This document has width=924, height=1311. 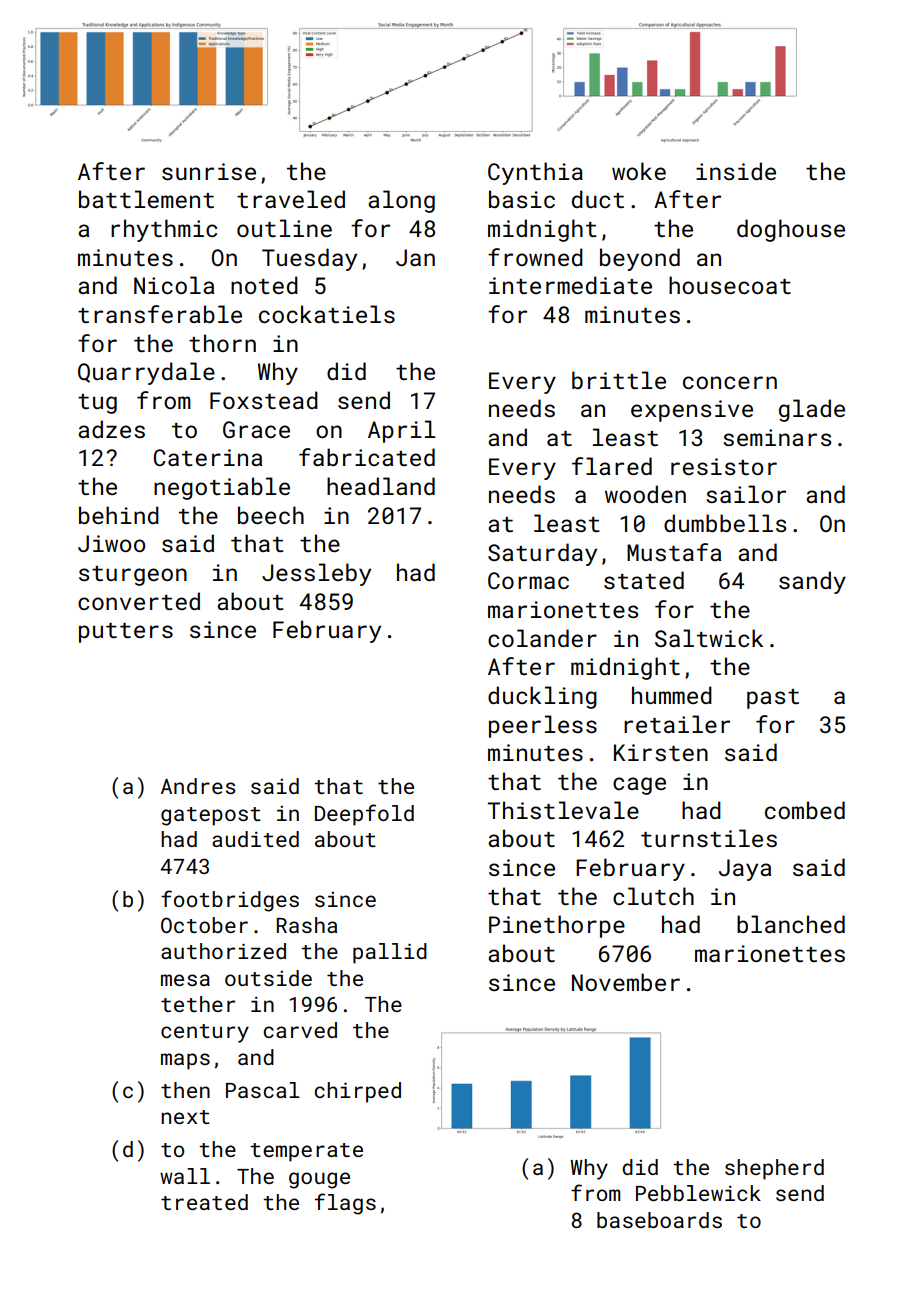 I want to click on Cynthia, so click(x=535, y=173).
